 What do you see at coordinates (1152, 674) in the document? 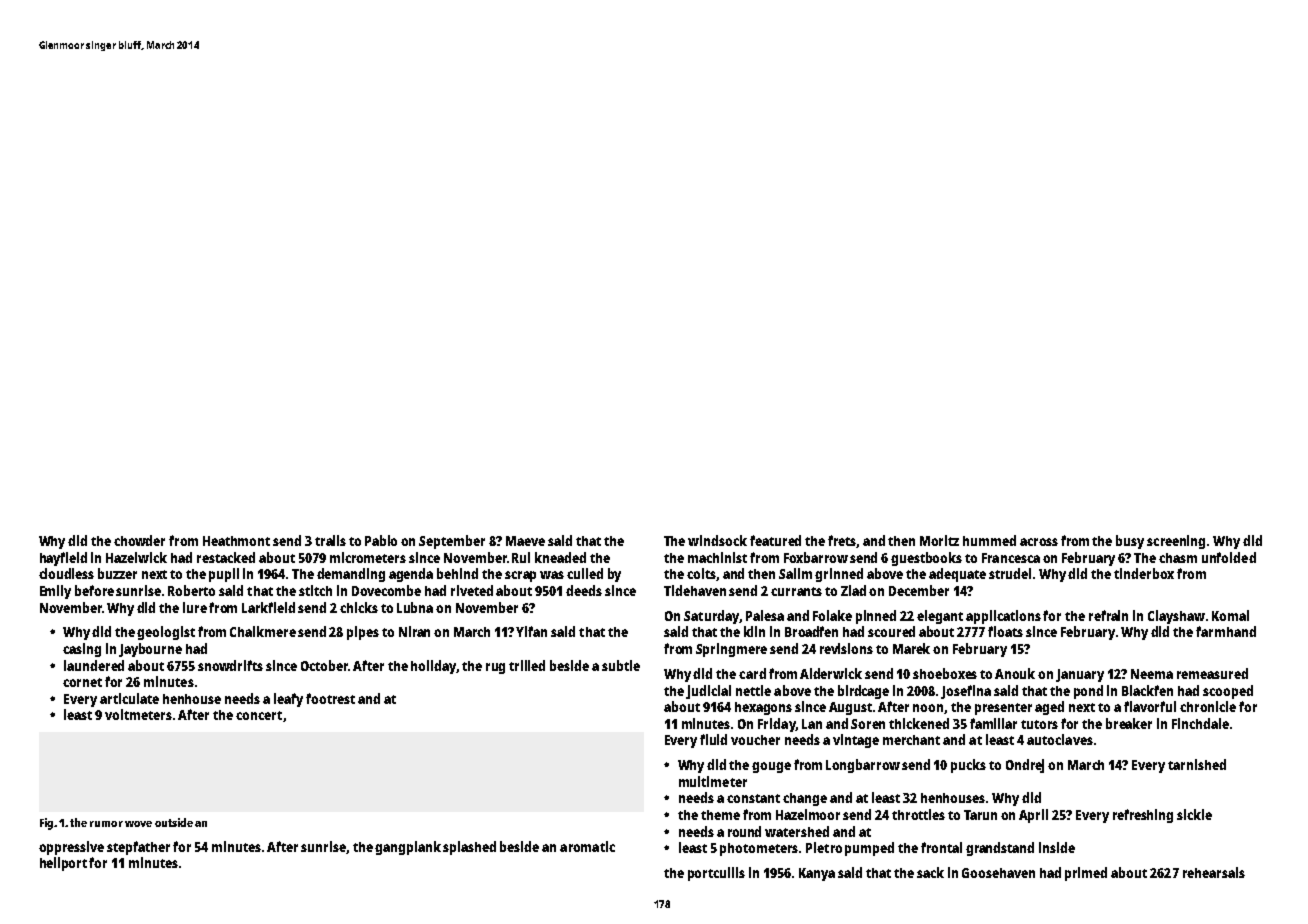
I see `Neema` at bounding box center [1152, 674].
